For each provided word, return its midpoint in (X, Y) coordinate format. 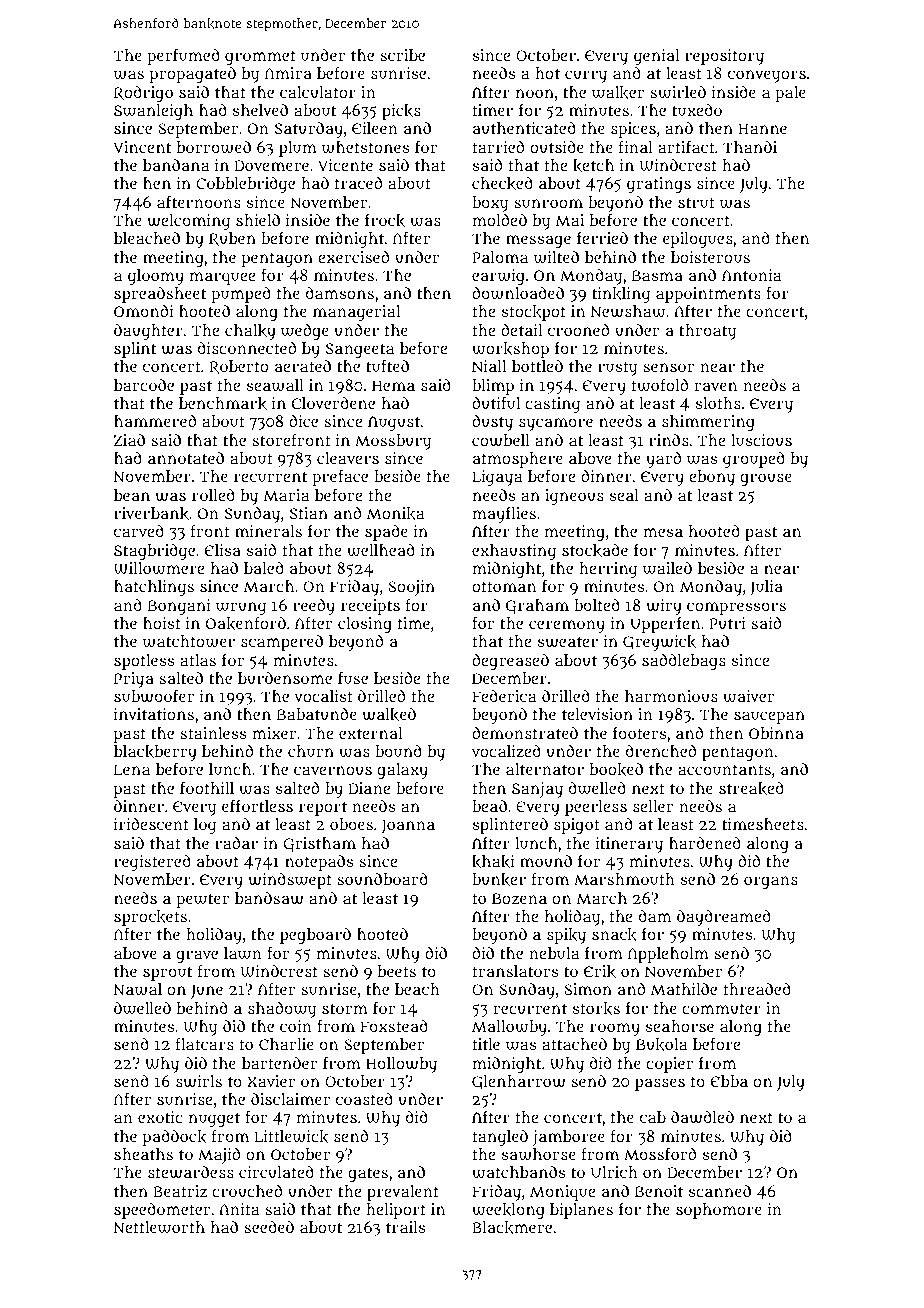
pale (790, 94)
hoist (162, 623)
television (597, 714)
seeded (269, 1227)
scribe (402, 55)
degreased (510, 662)
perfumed (183, 56)
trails (405, 1227)
